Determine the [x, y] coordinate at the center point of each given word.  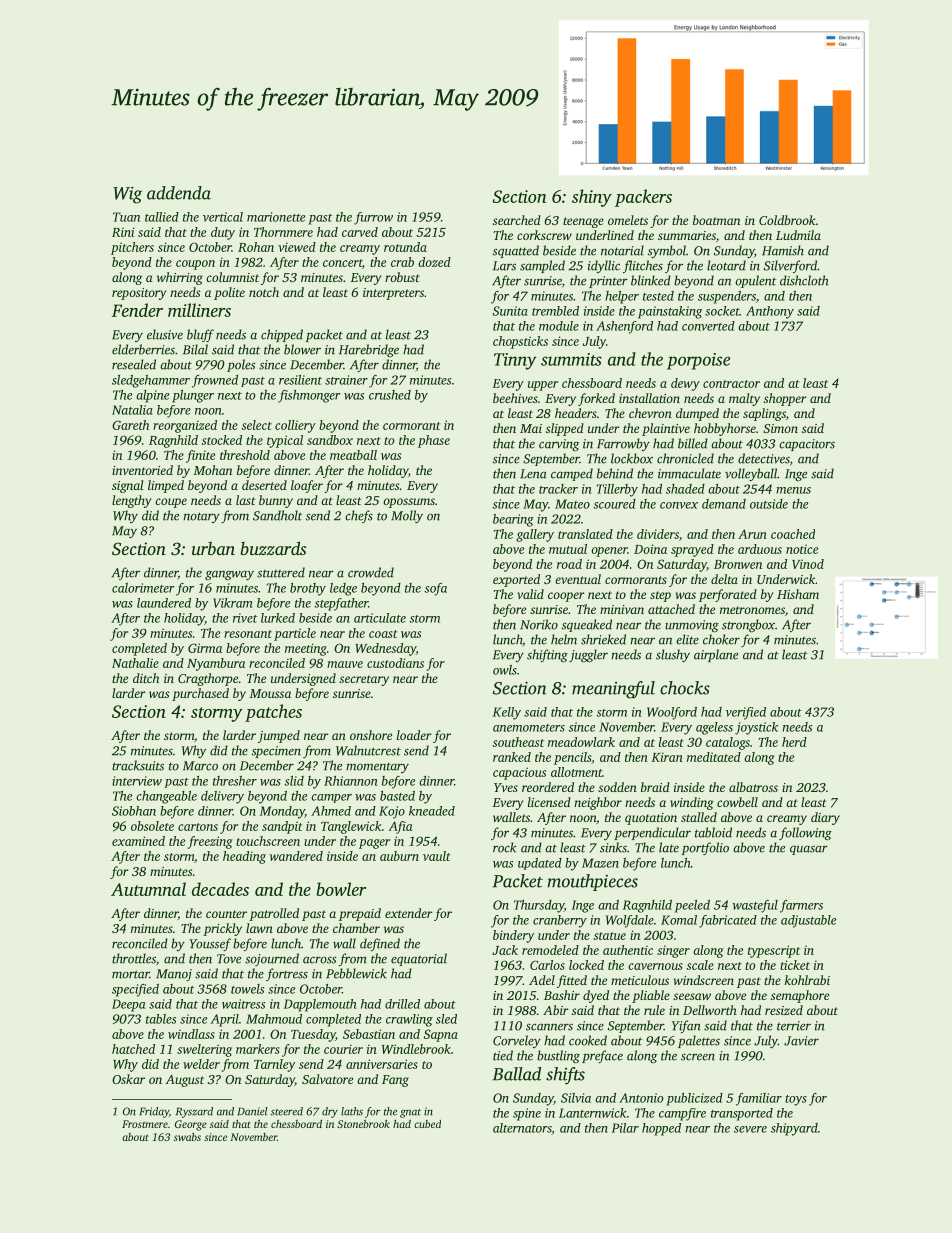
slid [294, 781]
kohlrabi [807, 980]
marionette [276, 217]
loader [414, 735]
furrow [373, 218]
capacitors [807, 445]
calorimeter [143, 588]
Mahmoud [274, 1019]
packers [643, 198]
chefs [359, 516]
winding [692, 803]
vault [436, 856]
